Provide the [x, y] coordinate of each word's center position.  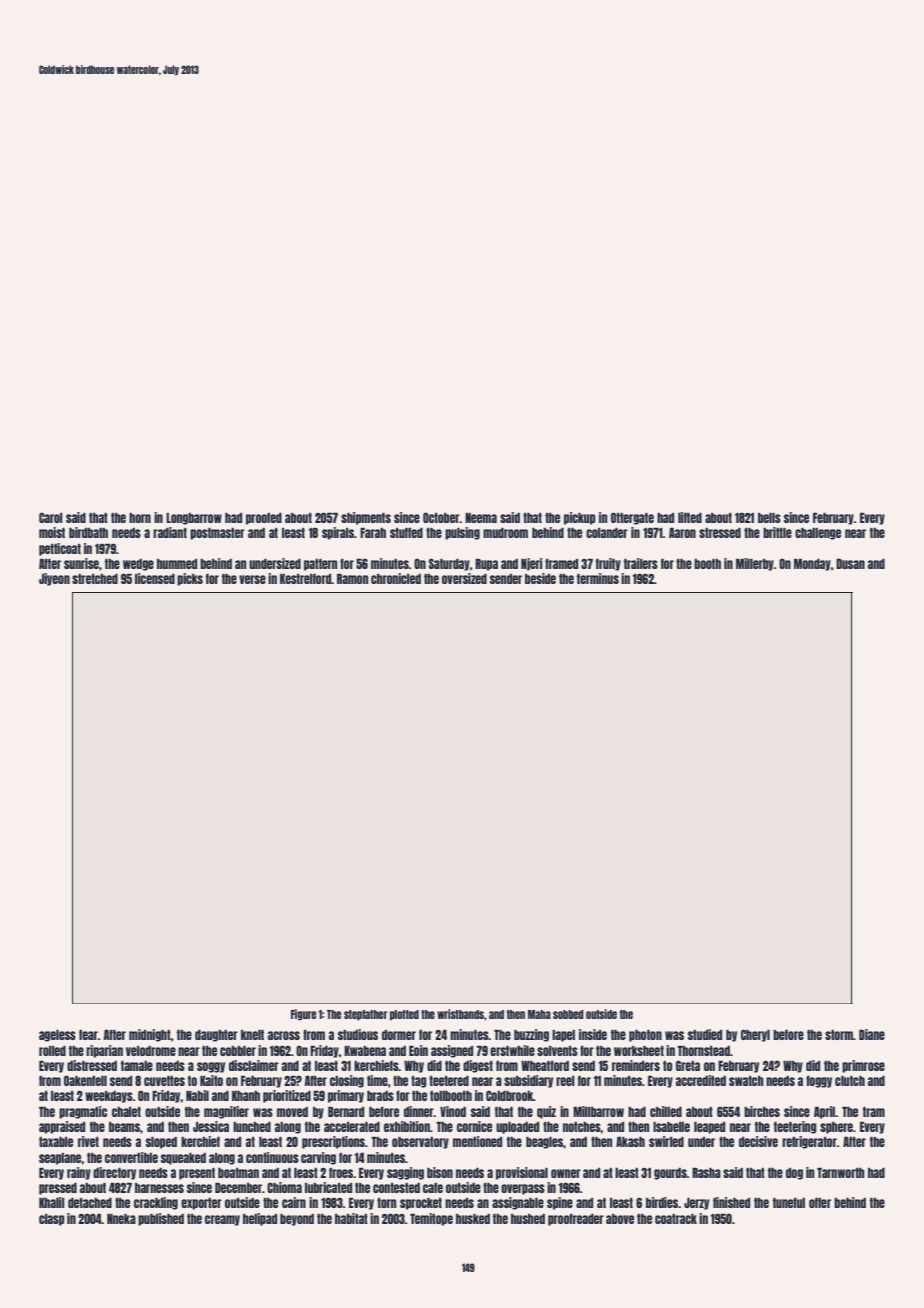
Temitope [431, 1219]
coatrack [676, 1219]
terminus [598, 578]
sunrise [81, 563]
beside [540, 578]
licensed [155, 578]
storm [839, 1035]
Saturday [449, 564]
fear [88, 1035]
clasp [51, 1220]
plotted [404, 1015]
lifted [690, 517]
